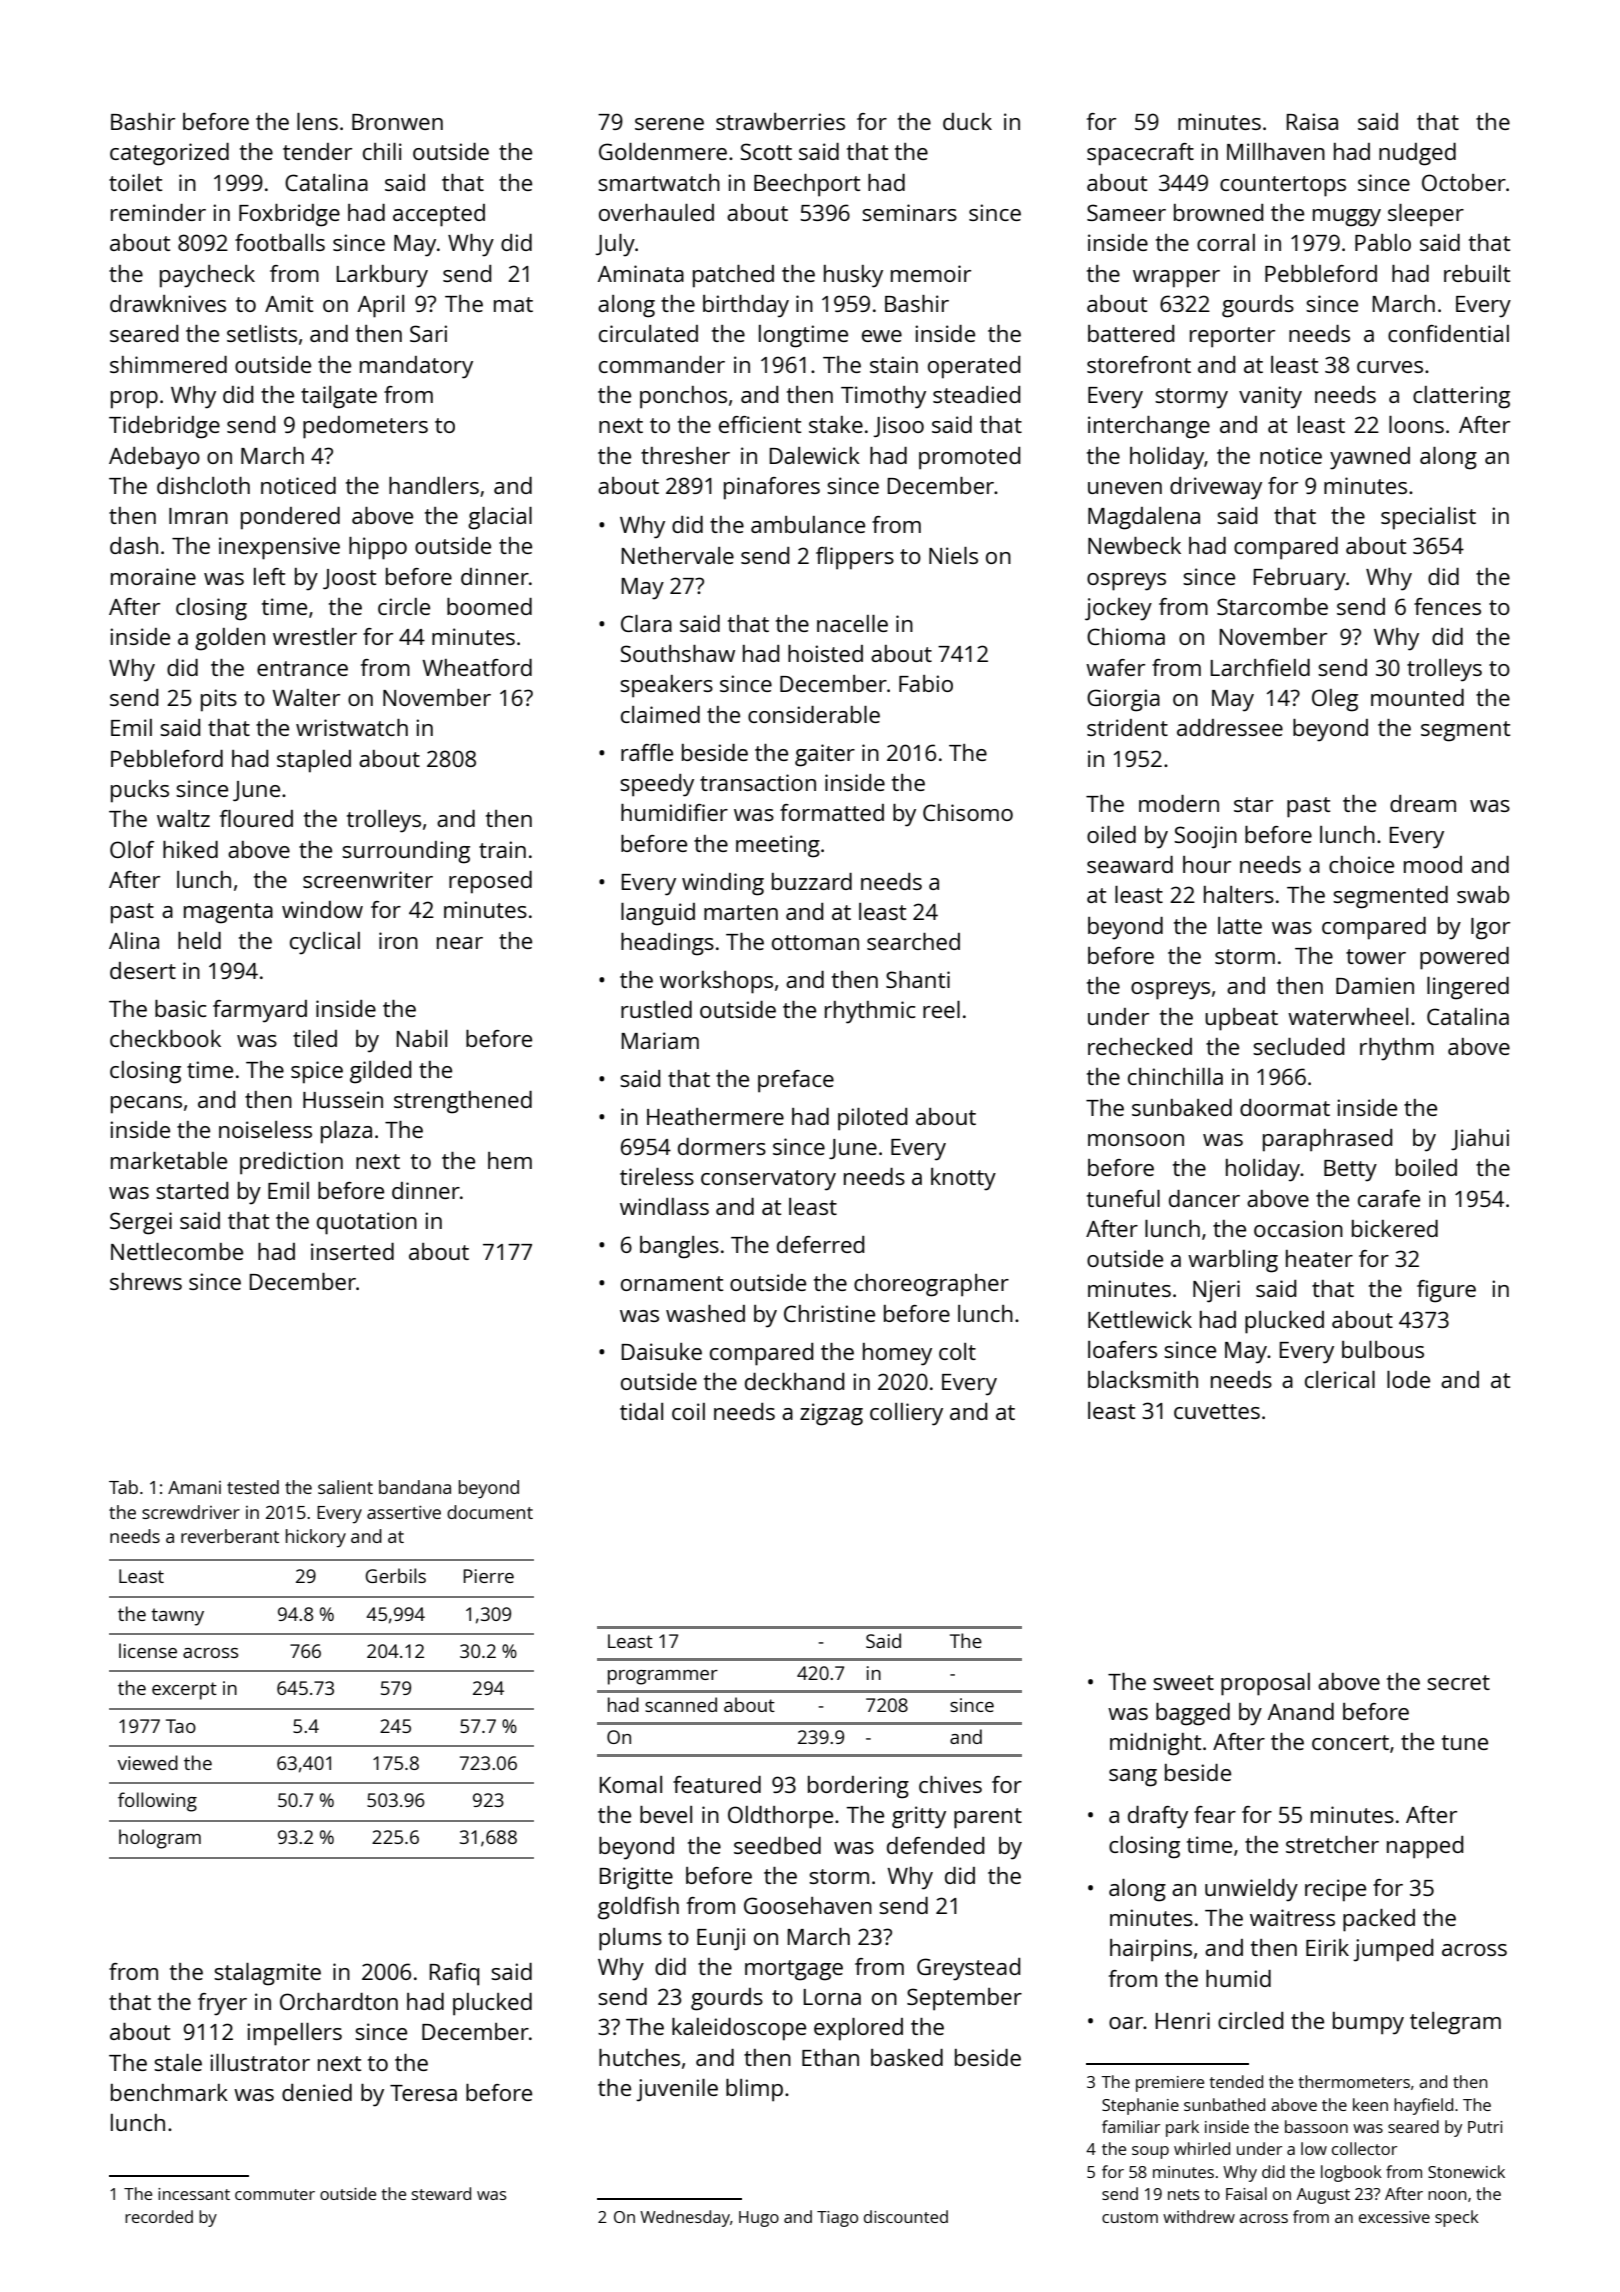 Image resolution: width=1620 pixels, height=2292 pixels. What do you see at coordinates (974, 367) in the image?
I see `operated` at bounding box center [974, 367].
